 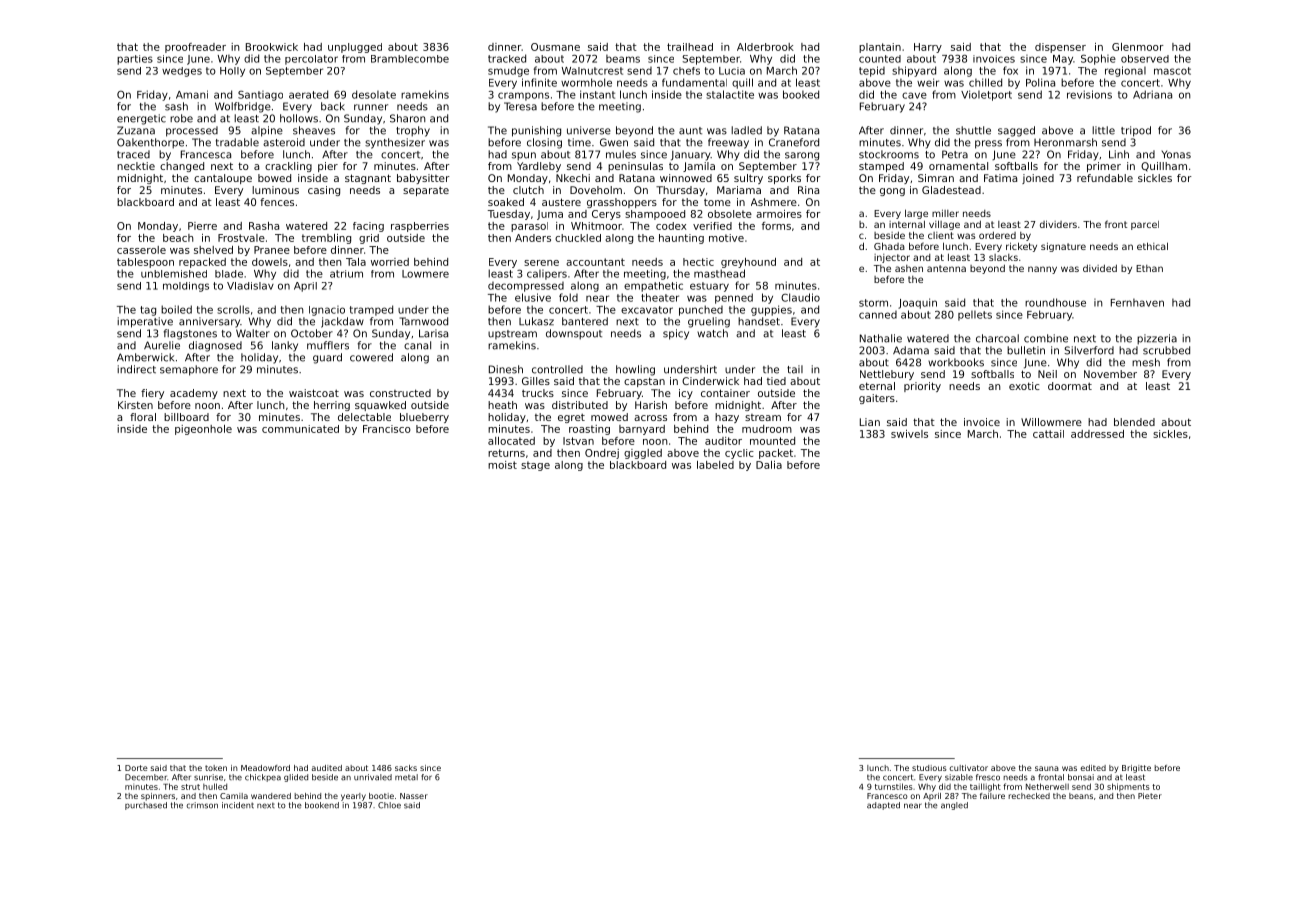 What do you see at coordinates (238, 805) in the image?
I see `incident` at bounding box center [238, 805].
